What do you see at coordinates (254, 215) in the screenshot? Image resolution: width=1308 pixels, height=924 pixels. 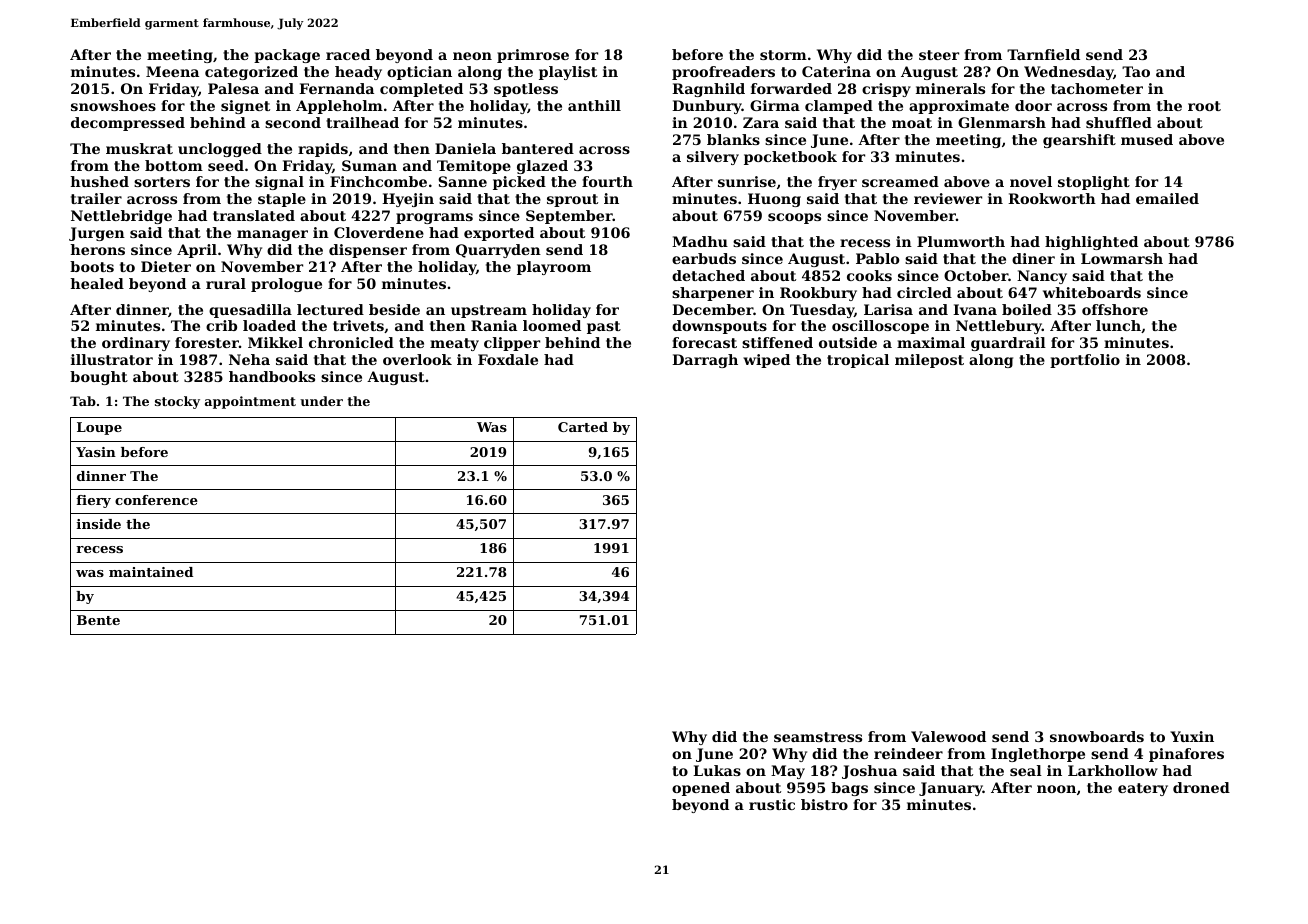 I see `translated` at bounding box center [254, 215].
